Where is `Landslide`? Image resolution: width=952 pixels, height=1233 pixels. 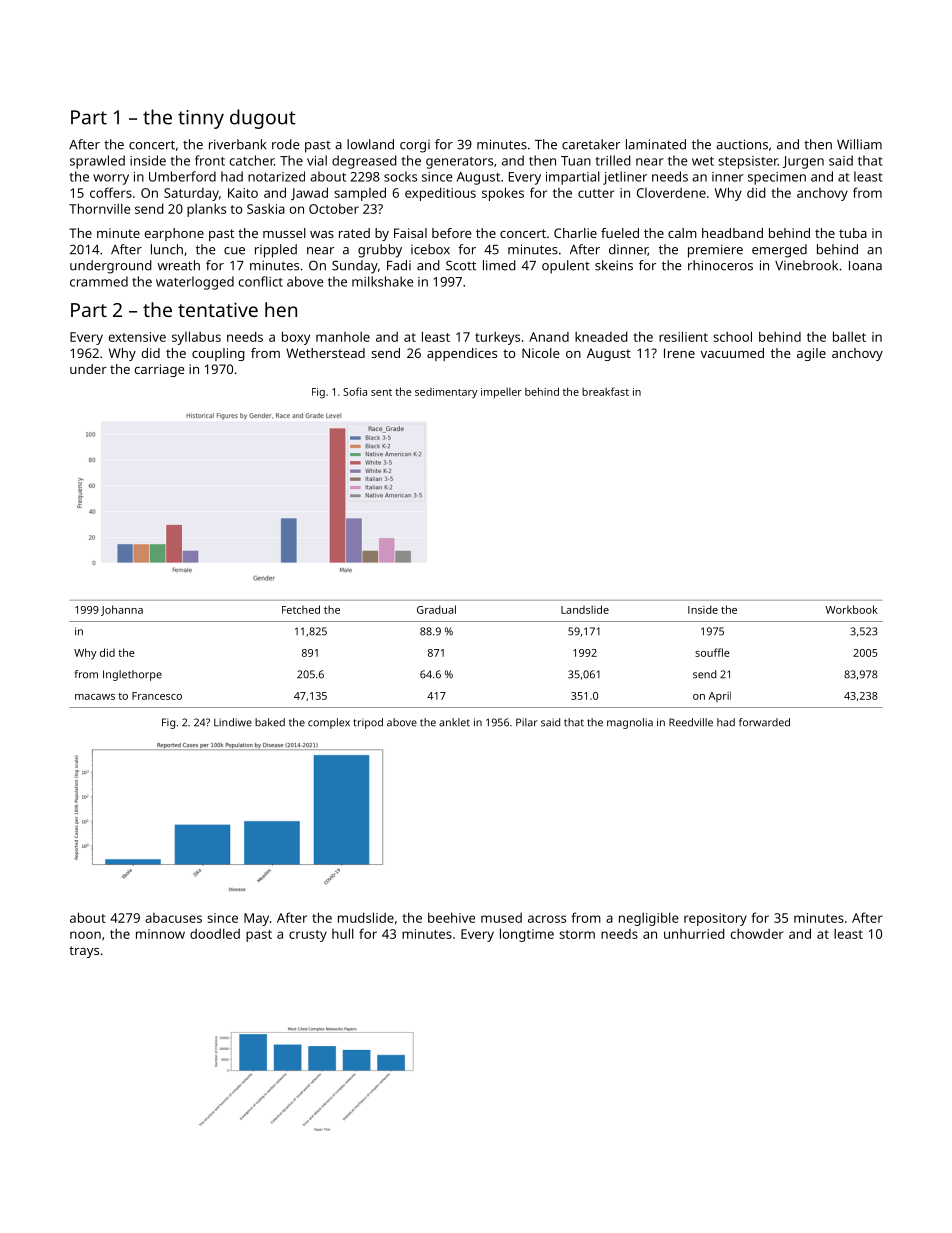 Landslide is located at coordinates (585, 609).
